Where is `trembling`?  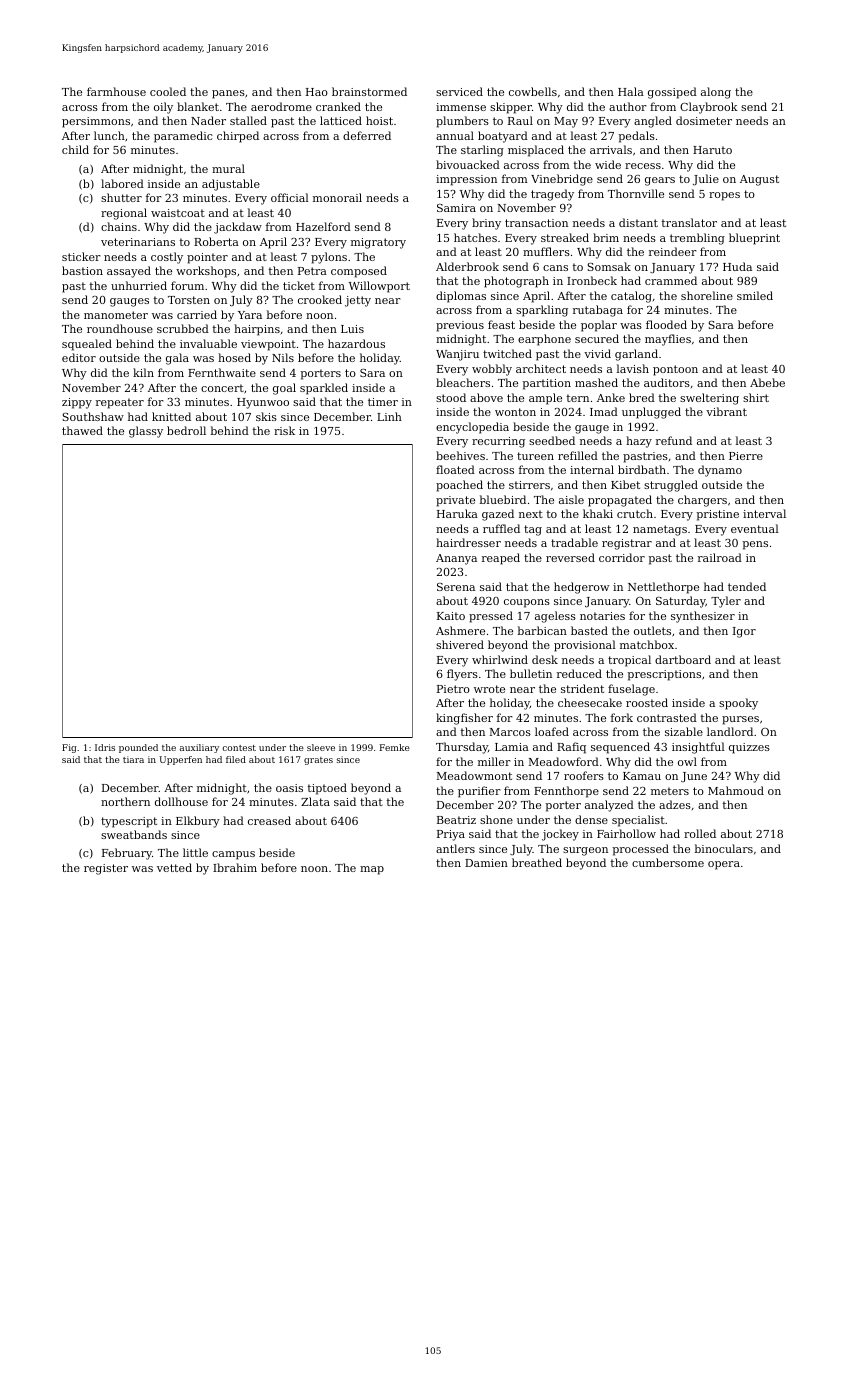
trembling is located at coordinates (697, 239).
